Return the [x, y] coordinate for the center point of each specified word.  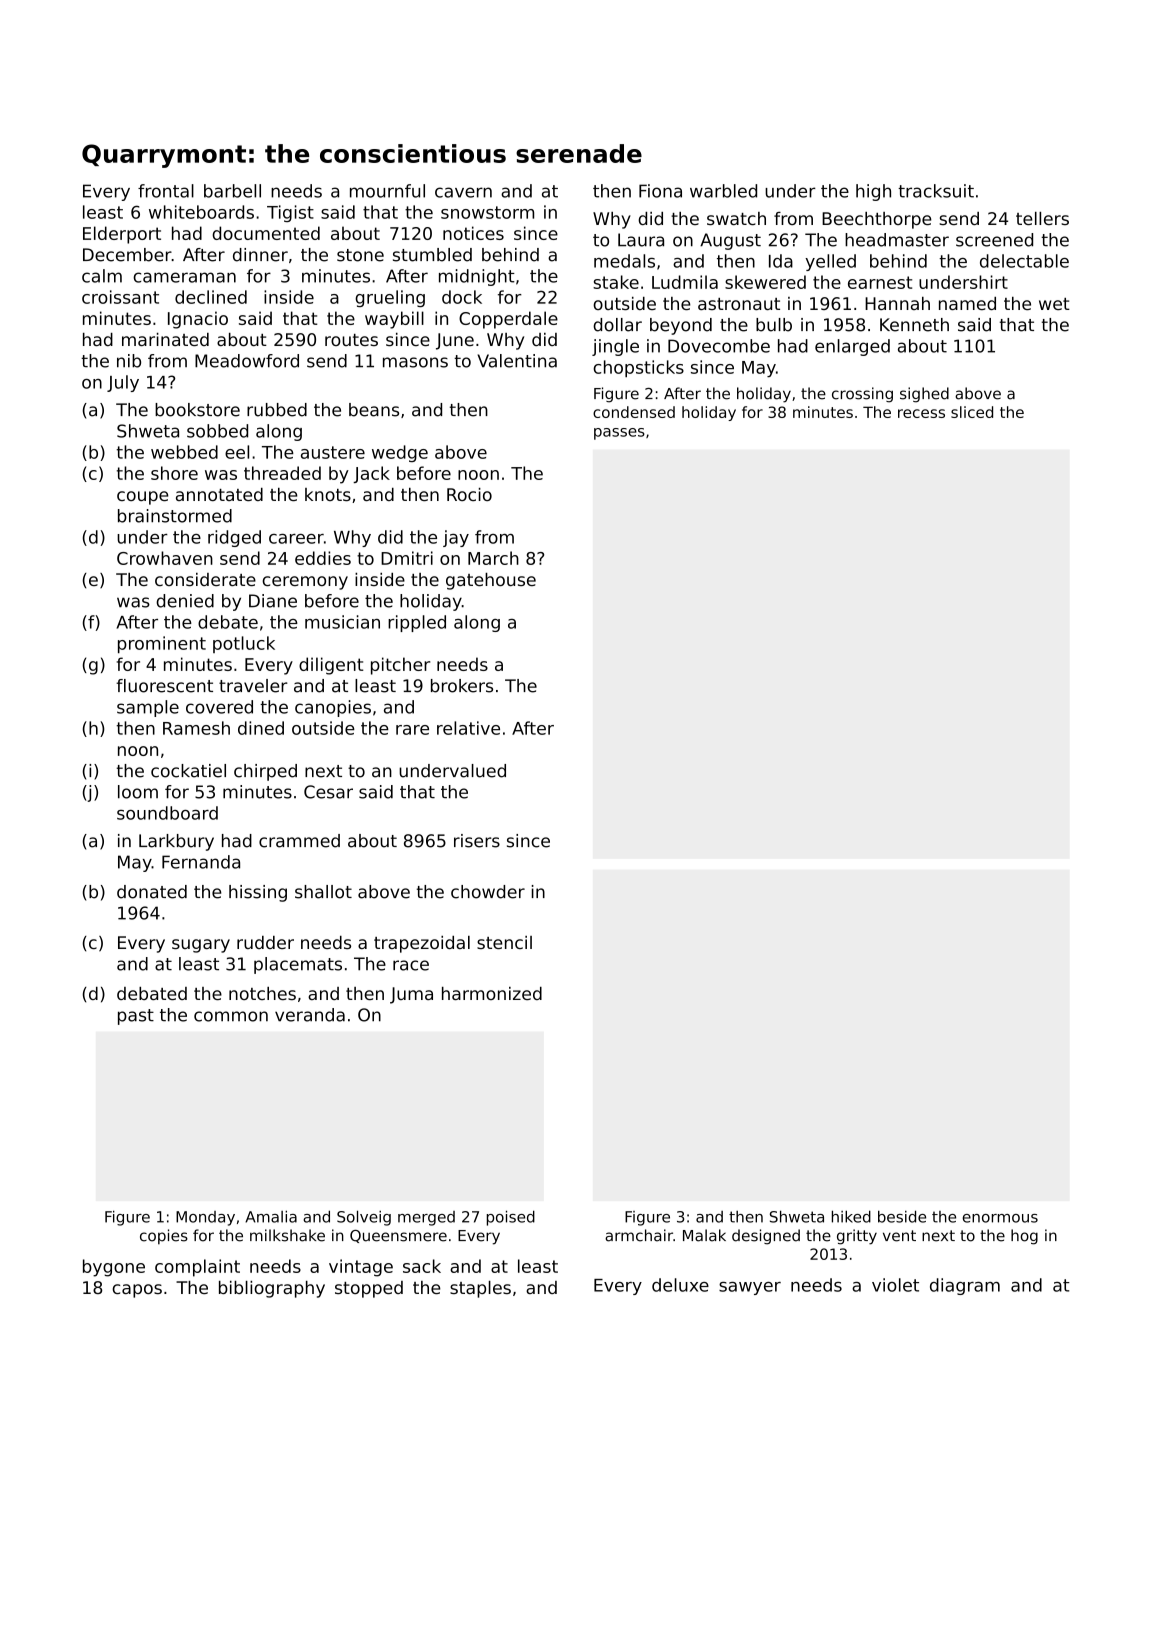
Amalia [271, 1216]
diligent [331, 666]
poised [511, 1218]
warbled [723, 191]
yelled [830, 262]
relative [468, 728]
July [123, 383]
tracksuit [936, 191]
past [136, 1017]
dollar [617, 325]
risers [477, 841]
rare [412, 730]
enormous [1000, 1218]
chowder [488, 892]
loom [138, 792]
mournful [387, 191]
